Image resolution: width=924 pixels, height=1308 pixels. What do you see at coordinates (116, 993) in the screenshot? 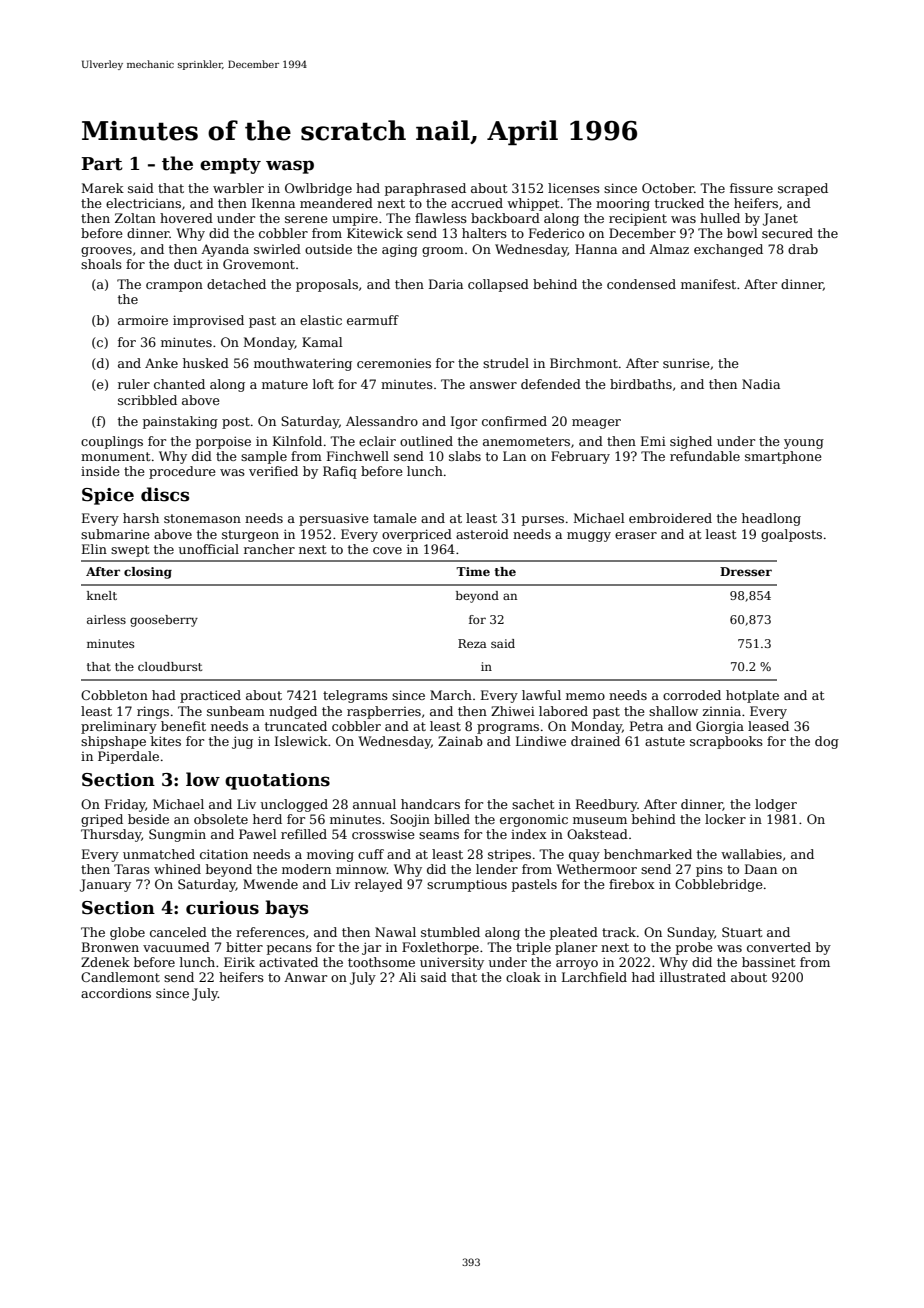
I see `accordions` at bounding box center [116, 993].
